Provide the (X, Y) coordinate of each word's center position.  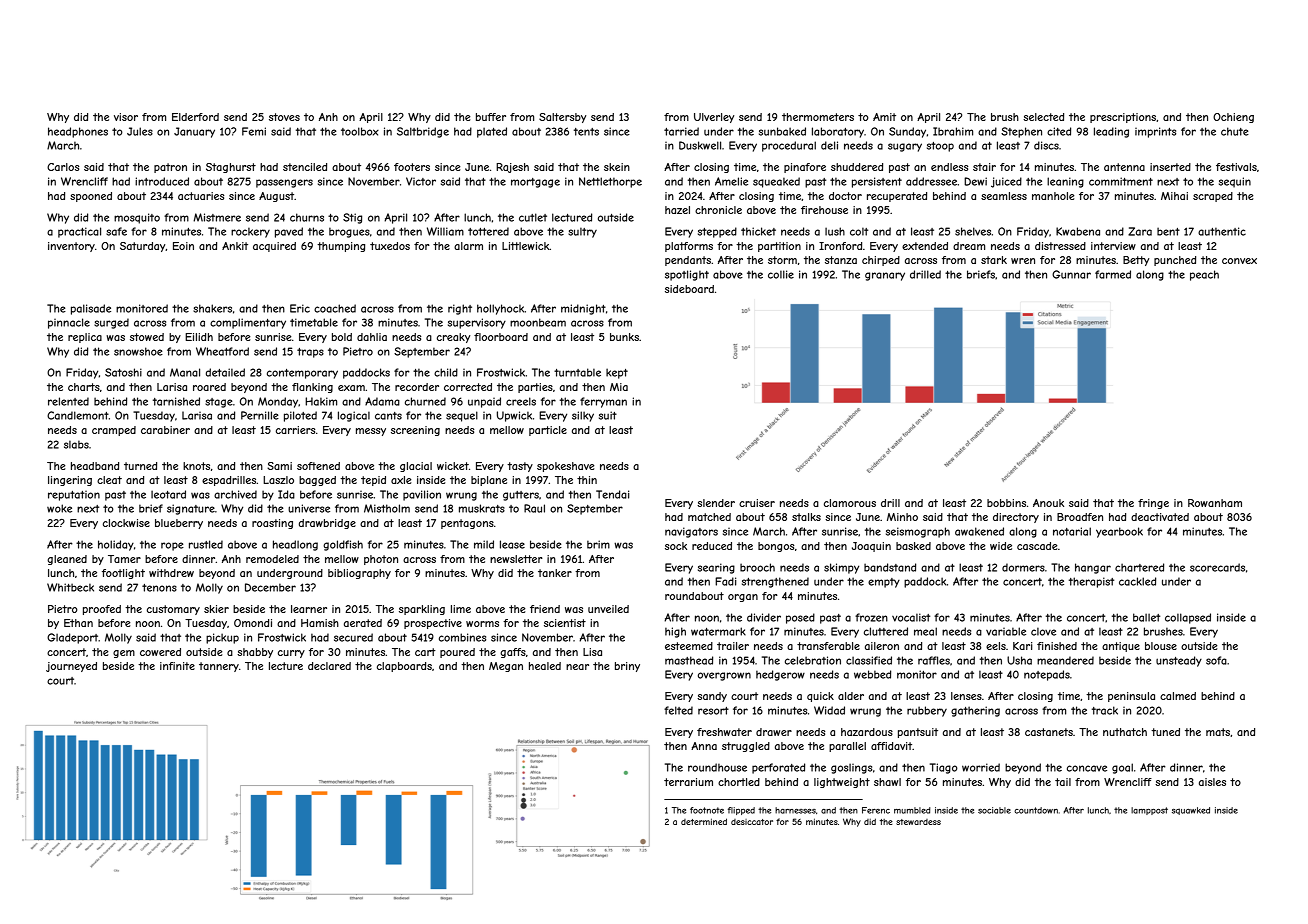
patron (170, 168)
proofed (102, 610)
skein (617, 167)
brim (598, 544)
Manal (185, 372)
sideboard (689, 289)
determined (704, 821)
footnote (707, 810)
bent (1168, 231)
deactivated (1160, 517)
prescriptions (1123, 118)
